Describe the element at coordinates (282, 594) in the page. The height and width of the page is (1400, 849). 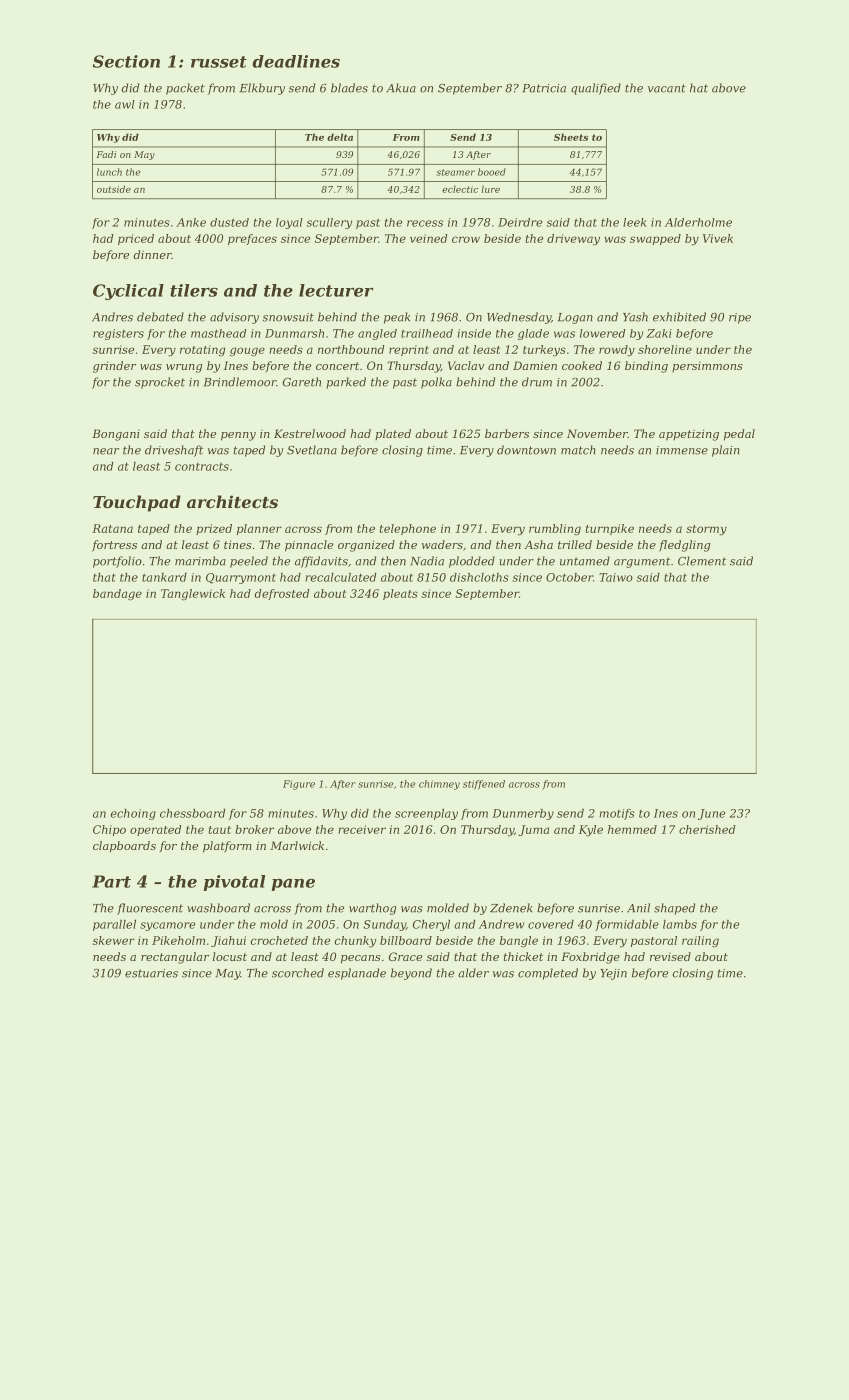
I see `defrosted` at that location.
